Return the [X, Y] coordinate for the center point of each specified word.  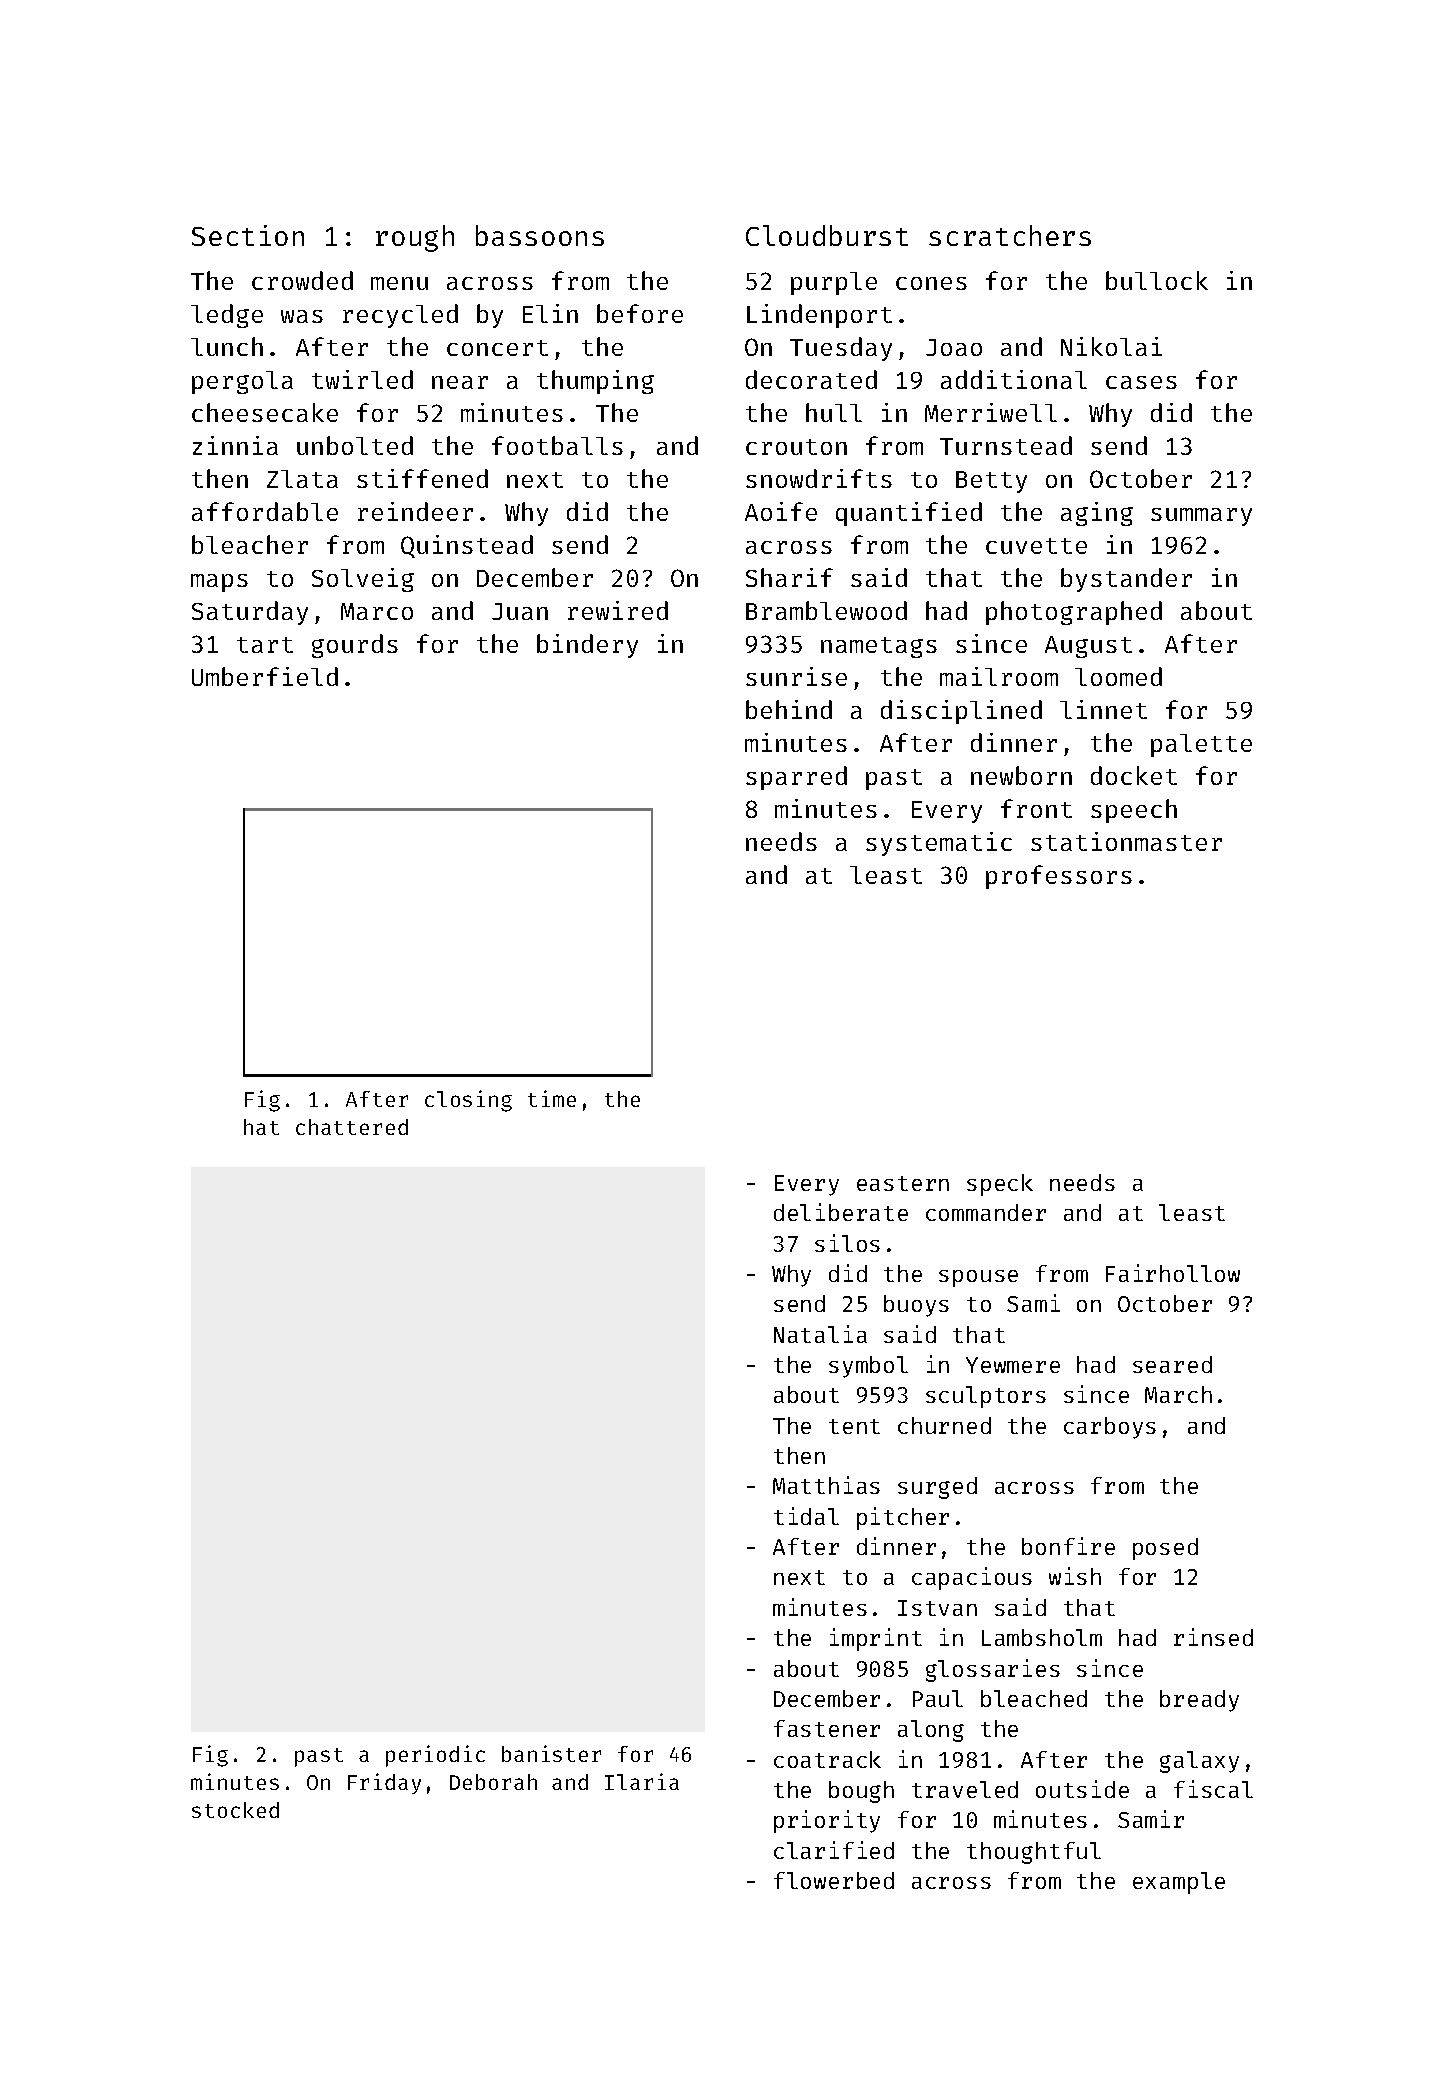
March [1178, 1394]
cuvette [1036, 546]
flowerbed [834, 1880]
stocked [235, 1810]
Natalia [820, 1334]
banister [551, 1753]
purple [834, 283]
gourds [355, 646]
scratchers [1010, 235]
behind [789, 709]
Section [248, 235]
